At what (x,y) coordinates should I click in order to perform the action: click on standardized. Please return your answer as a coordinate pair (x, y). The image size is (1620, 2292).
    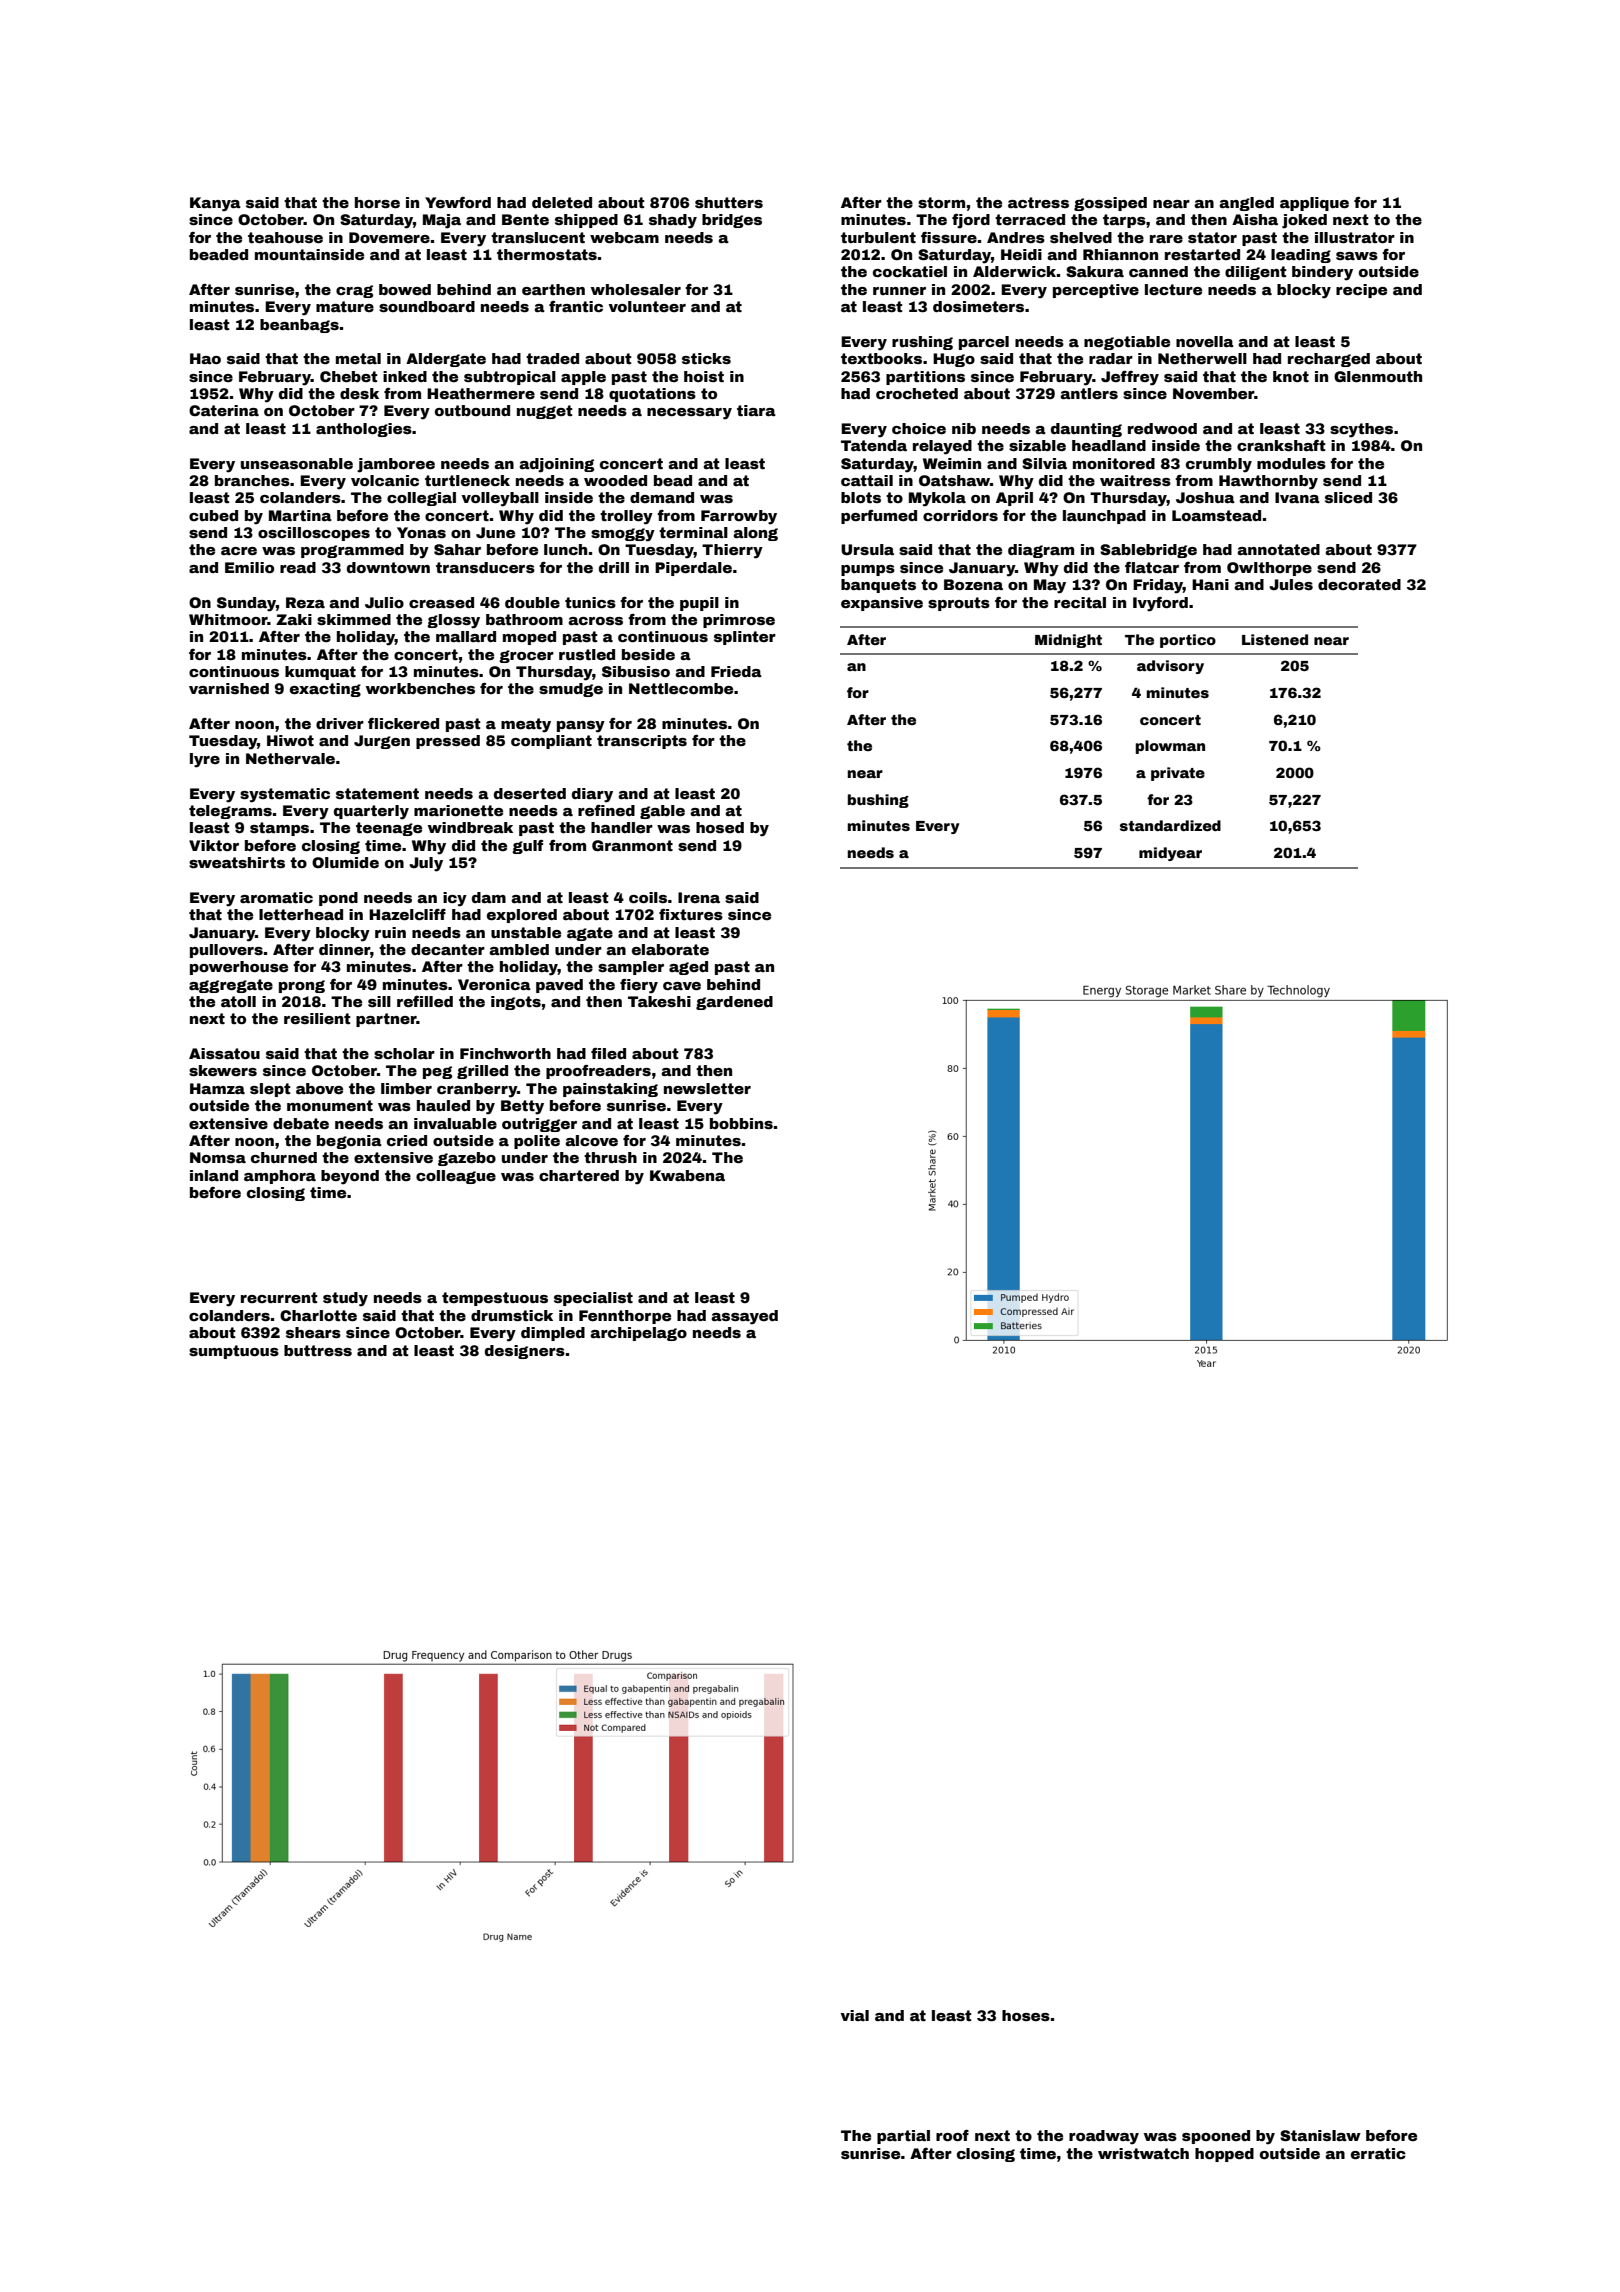
    Looking at the image, I should click on (1170, 825).
